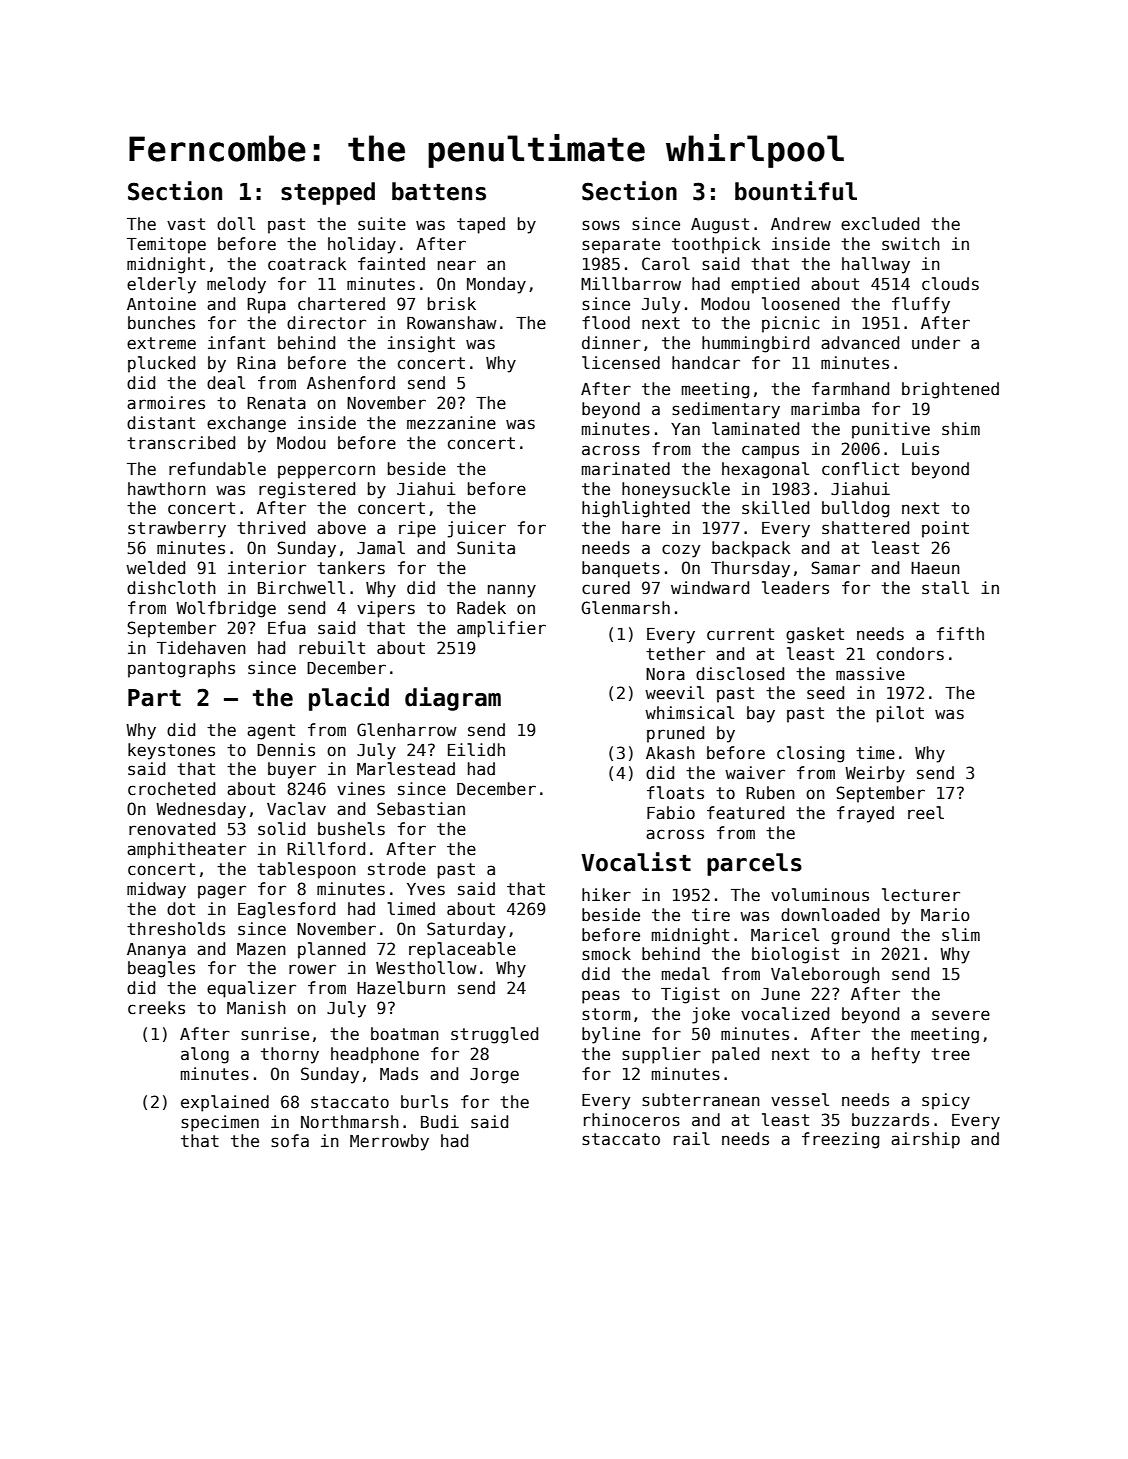 The height and width of the page is (1459, 1128). Describe the element at coordinates (220, 1123) in the page. I see `specimen` at that location.
